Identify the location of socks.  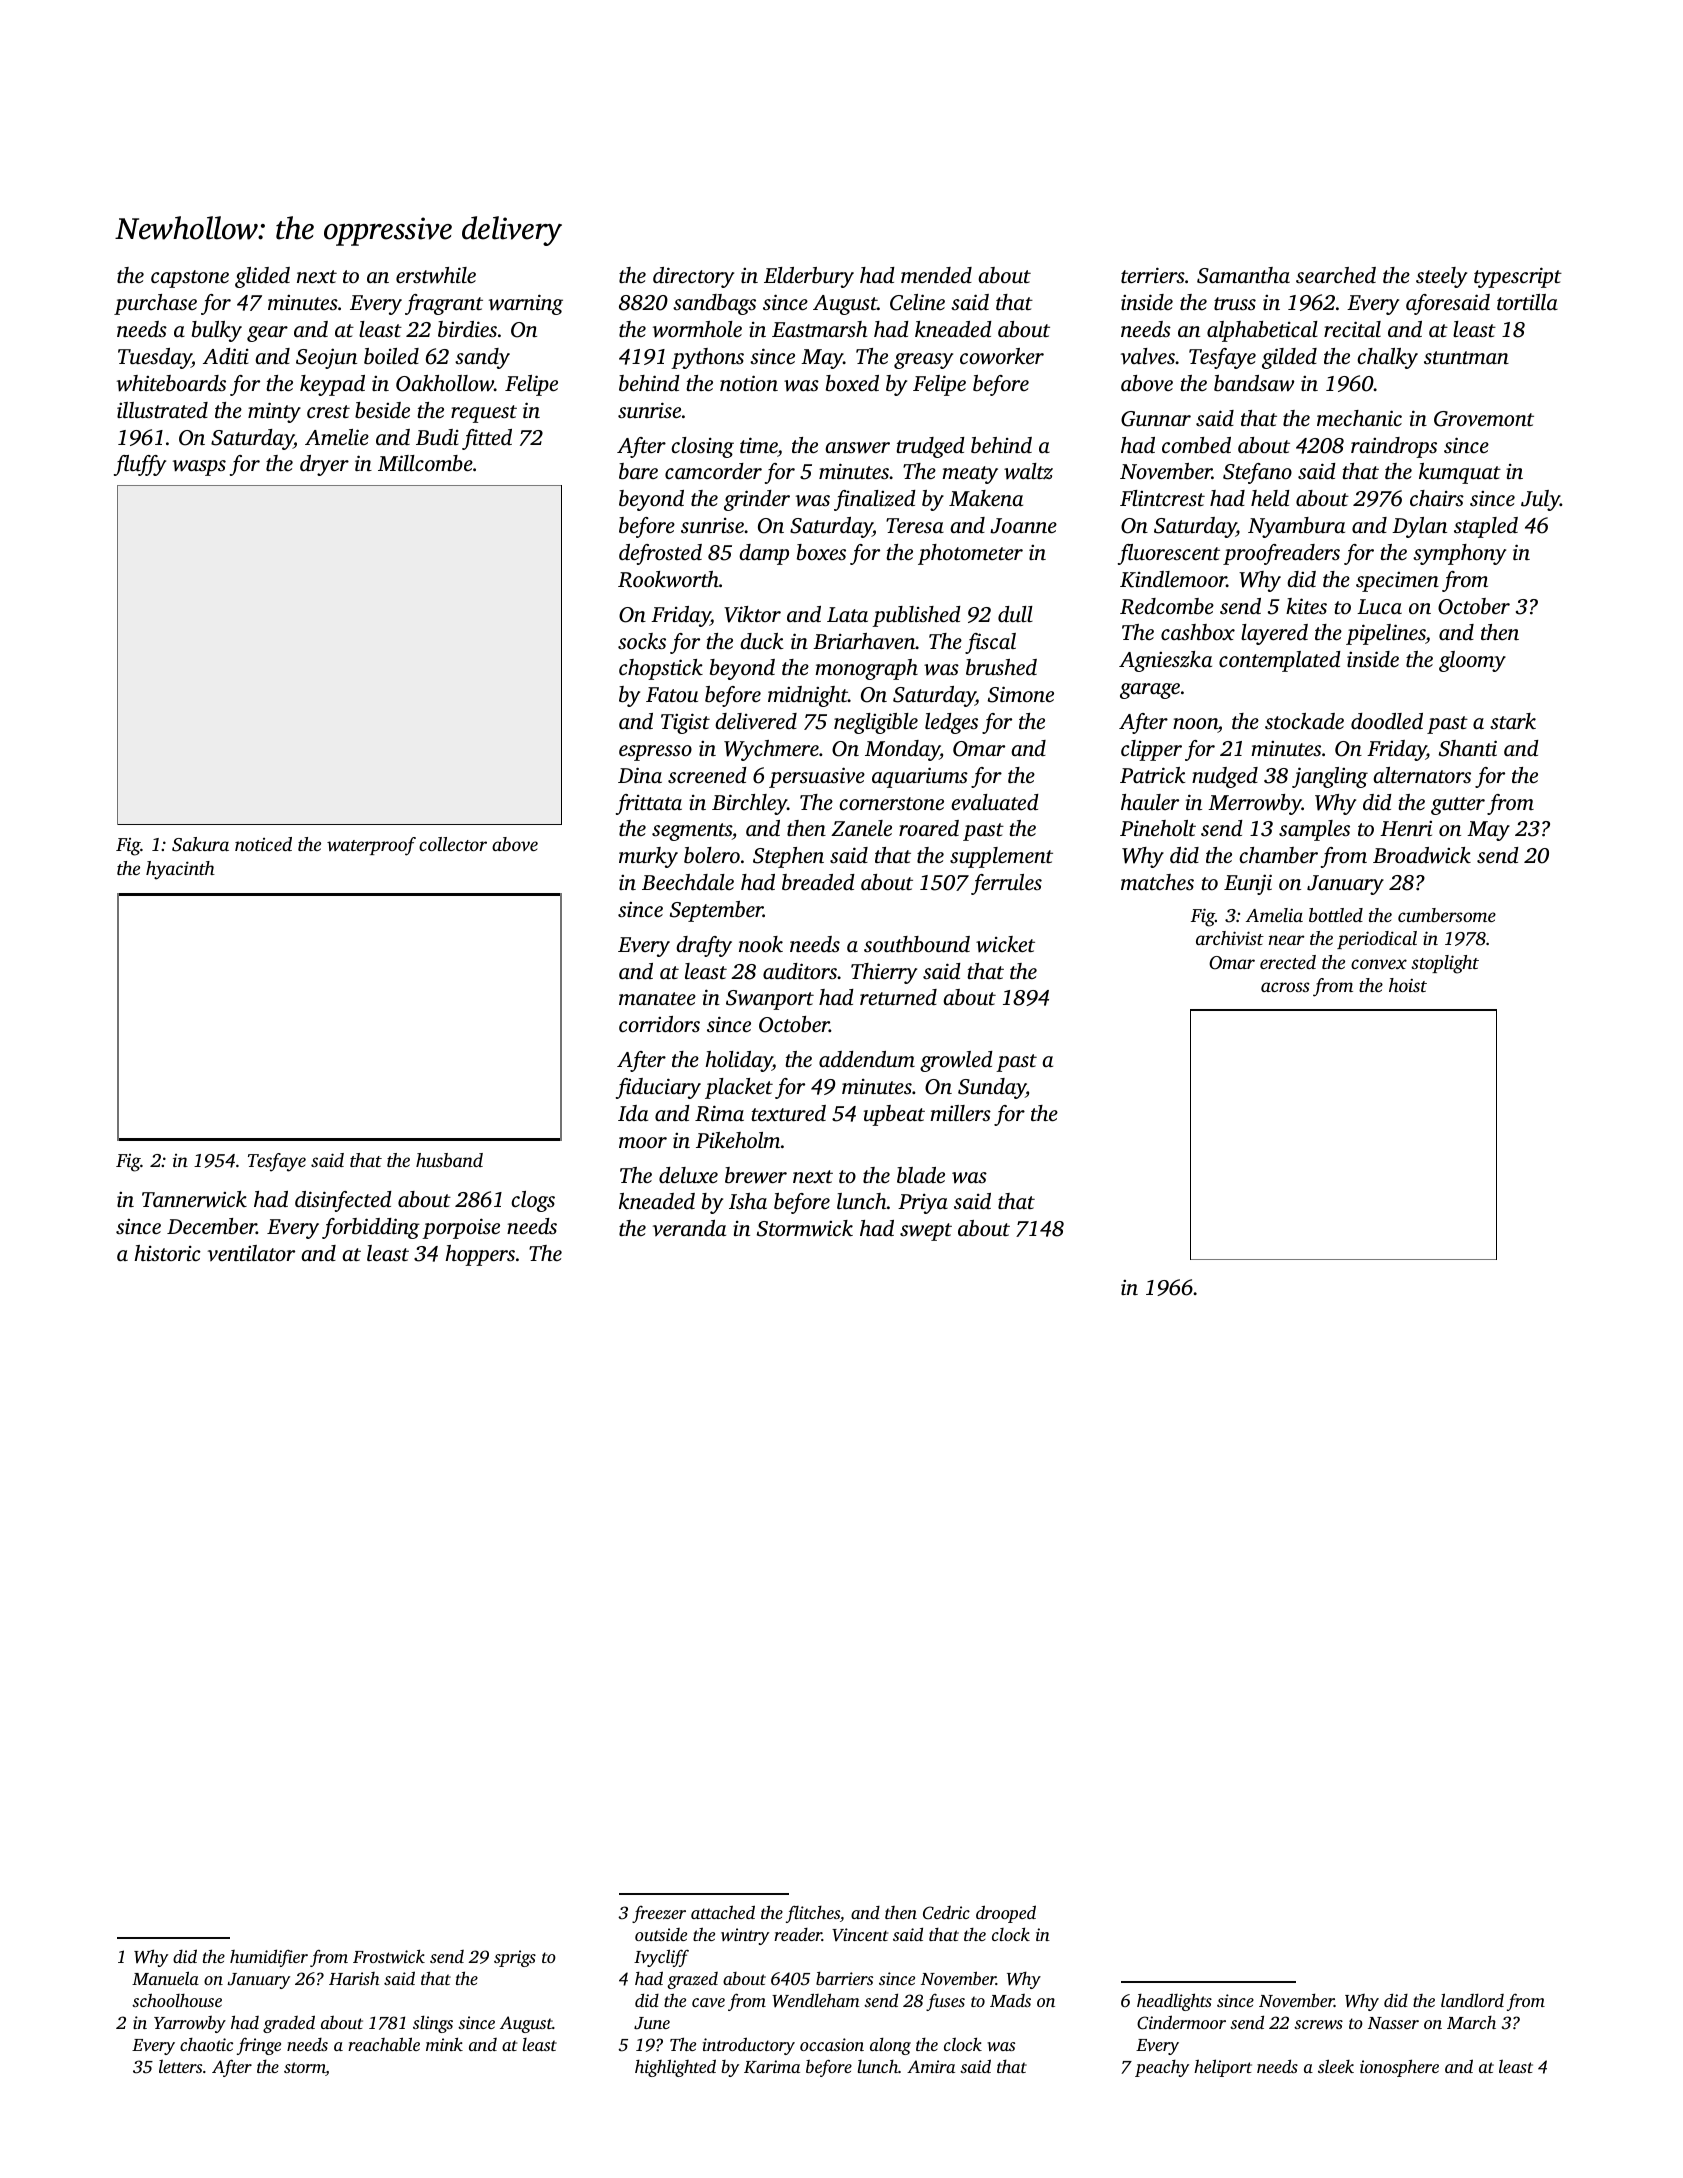
(642, 641).
